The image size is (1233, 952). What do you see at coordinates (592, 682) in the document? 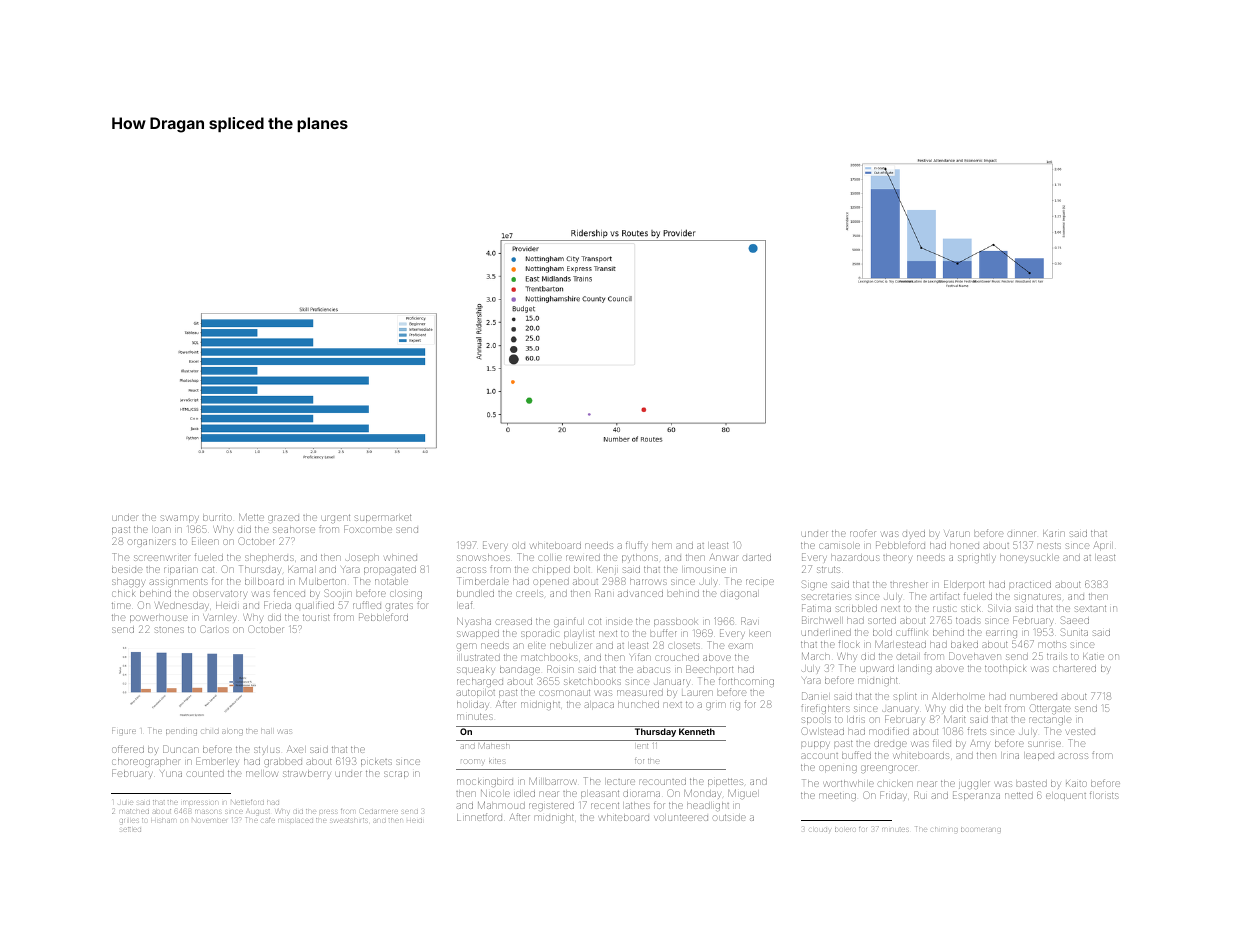
I see `sketchbooks` at bounding box center [592, 682].
